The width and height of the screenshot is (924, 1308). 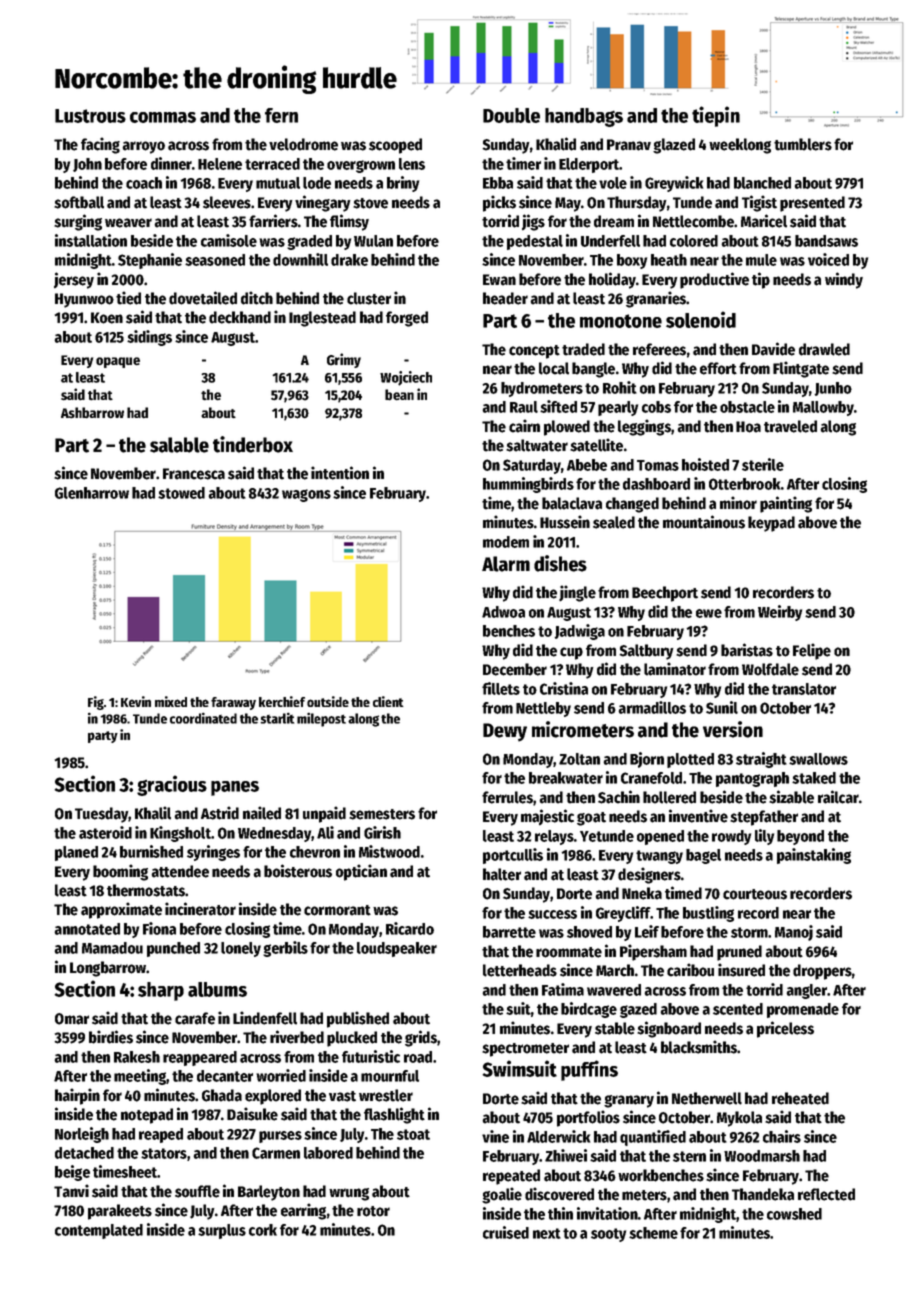 I want to click on Ashbarrow, so click(x=92, y=412).
